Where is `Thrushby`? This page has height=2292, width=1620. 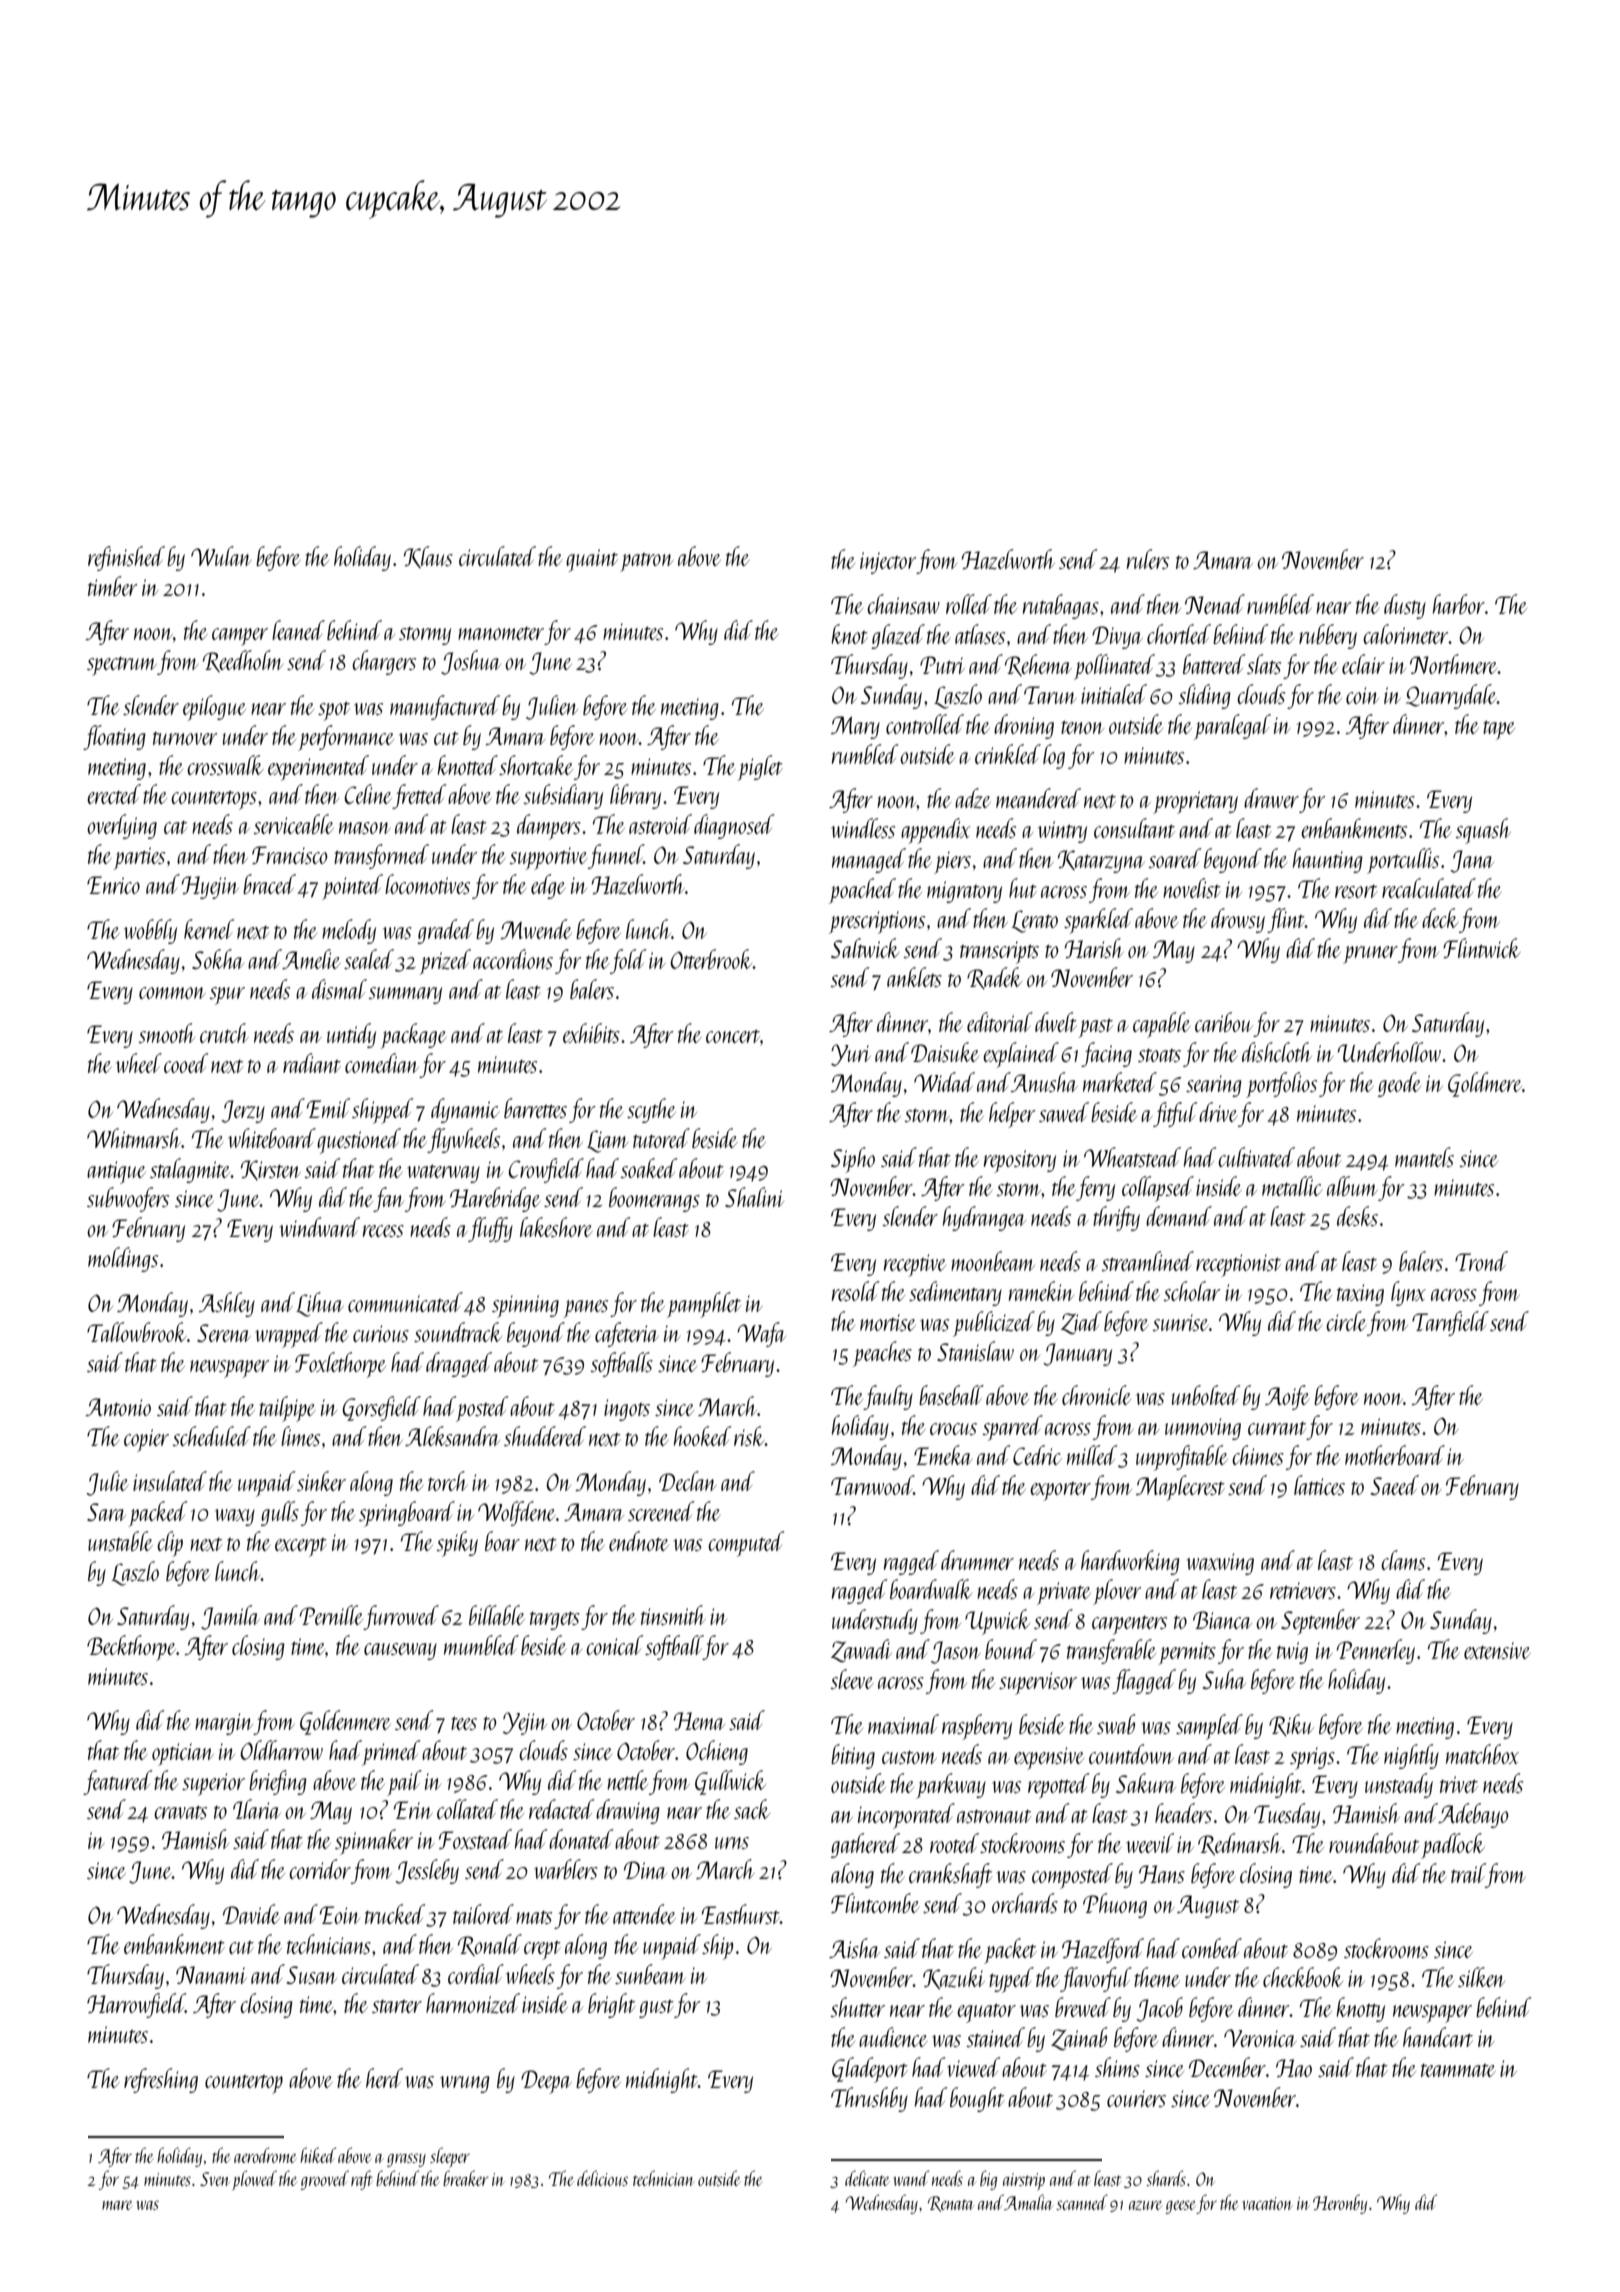
Thrushby is located at coordinates (869, 2099).
